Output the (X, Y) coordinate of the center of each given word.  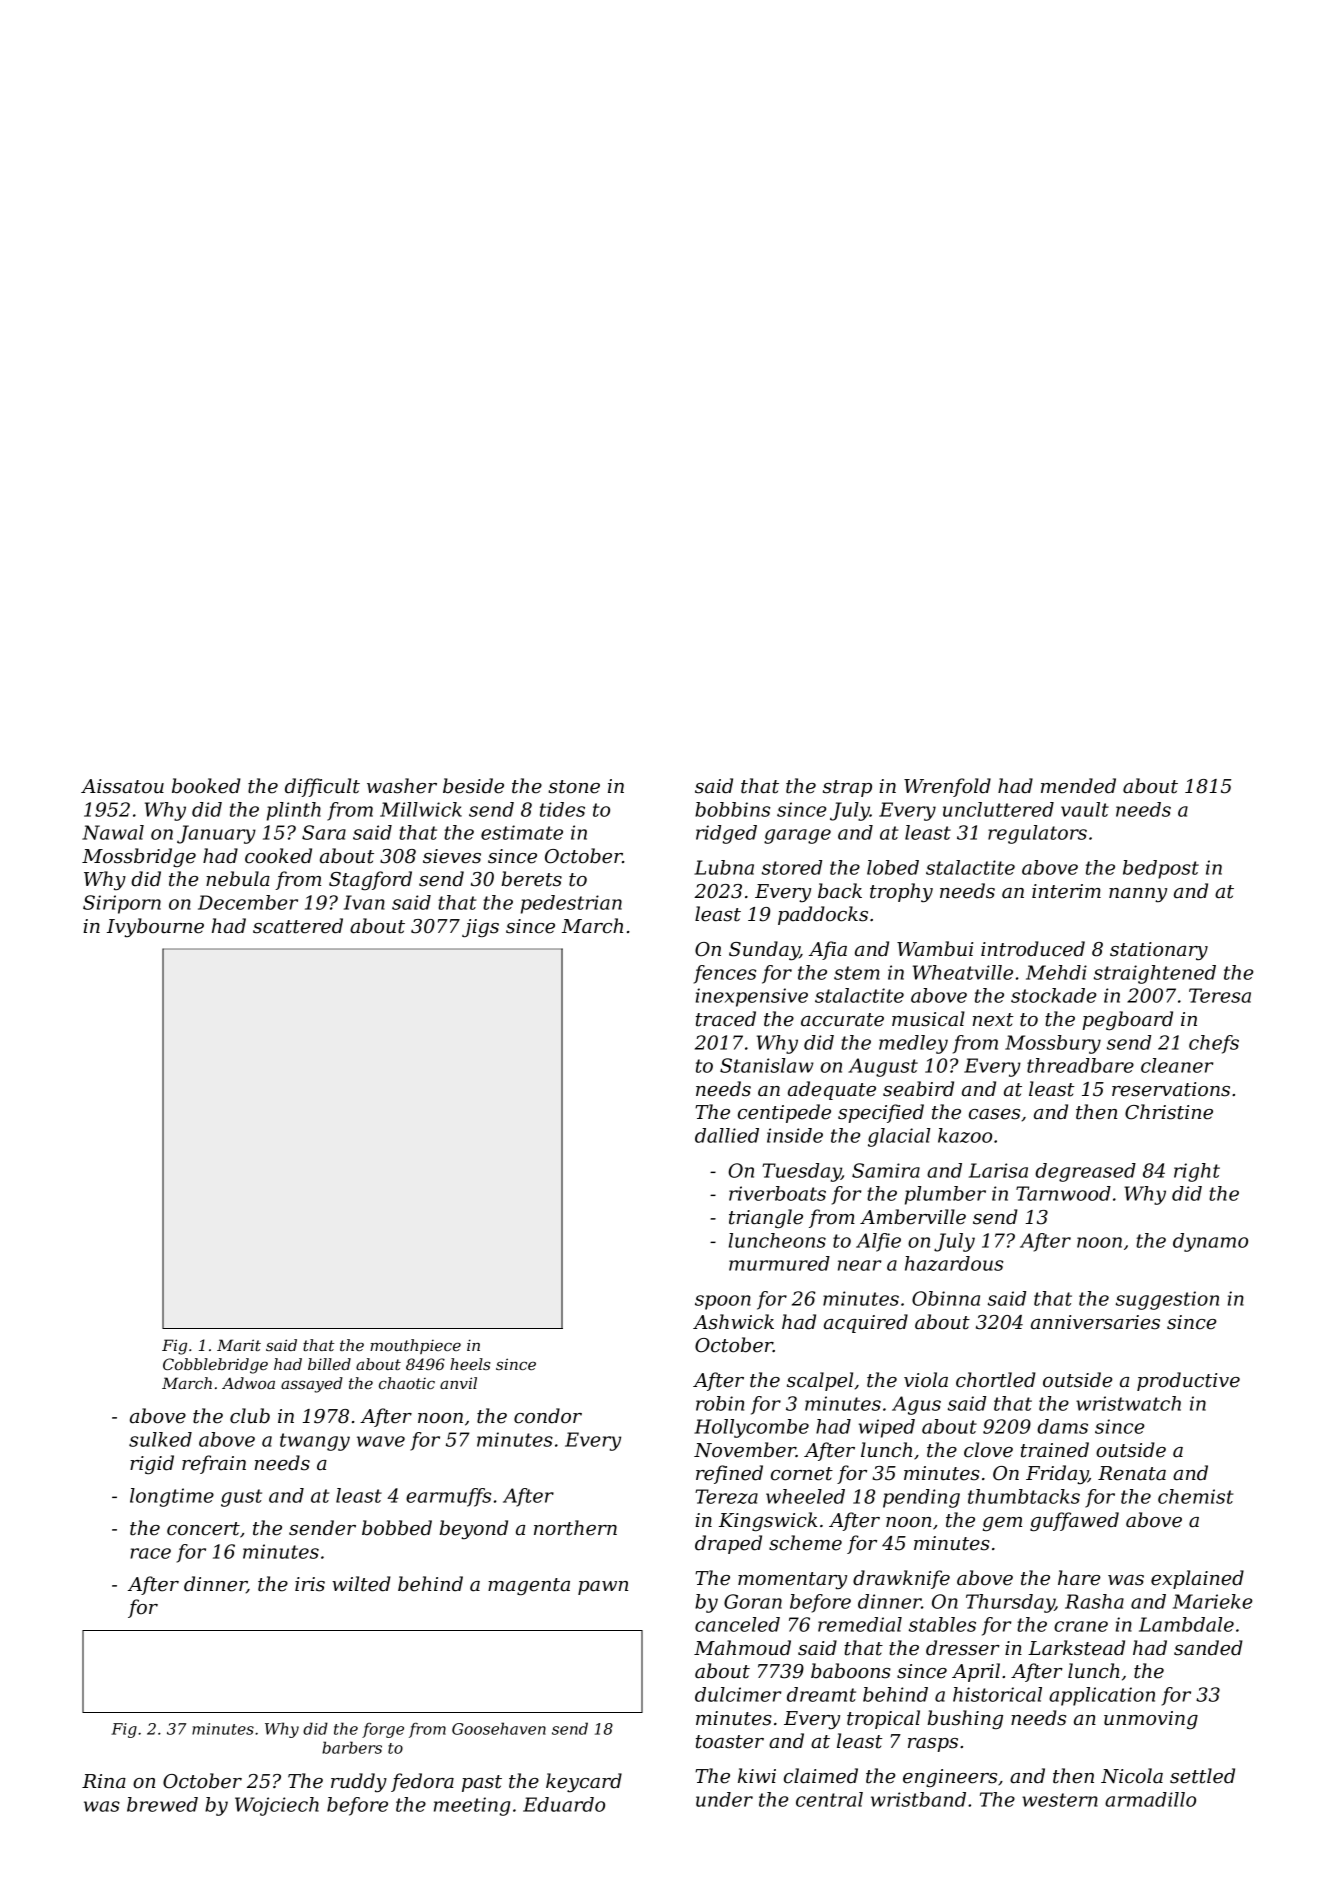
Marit (239, 1345)
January (216, 834)
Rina (104, 1781)
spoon (723, 1302)
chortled (996, 1380)
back (840, 891)
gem (1002, 1524)
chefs (1214, 1044)
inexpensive (752, 997)
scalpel (820, 1381)
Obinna (946, 1298)
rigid (152, 1464)
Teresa (1220, 995)
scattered (298, 926)
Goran (753, 1601)
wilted (361, 1584)
